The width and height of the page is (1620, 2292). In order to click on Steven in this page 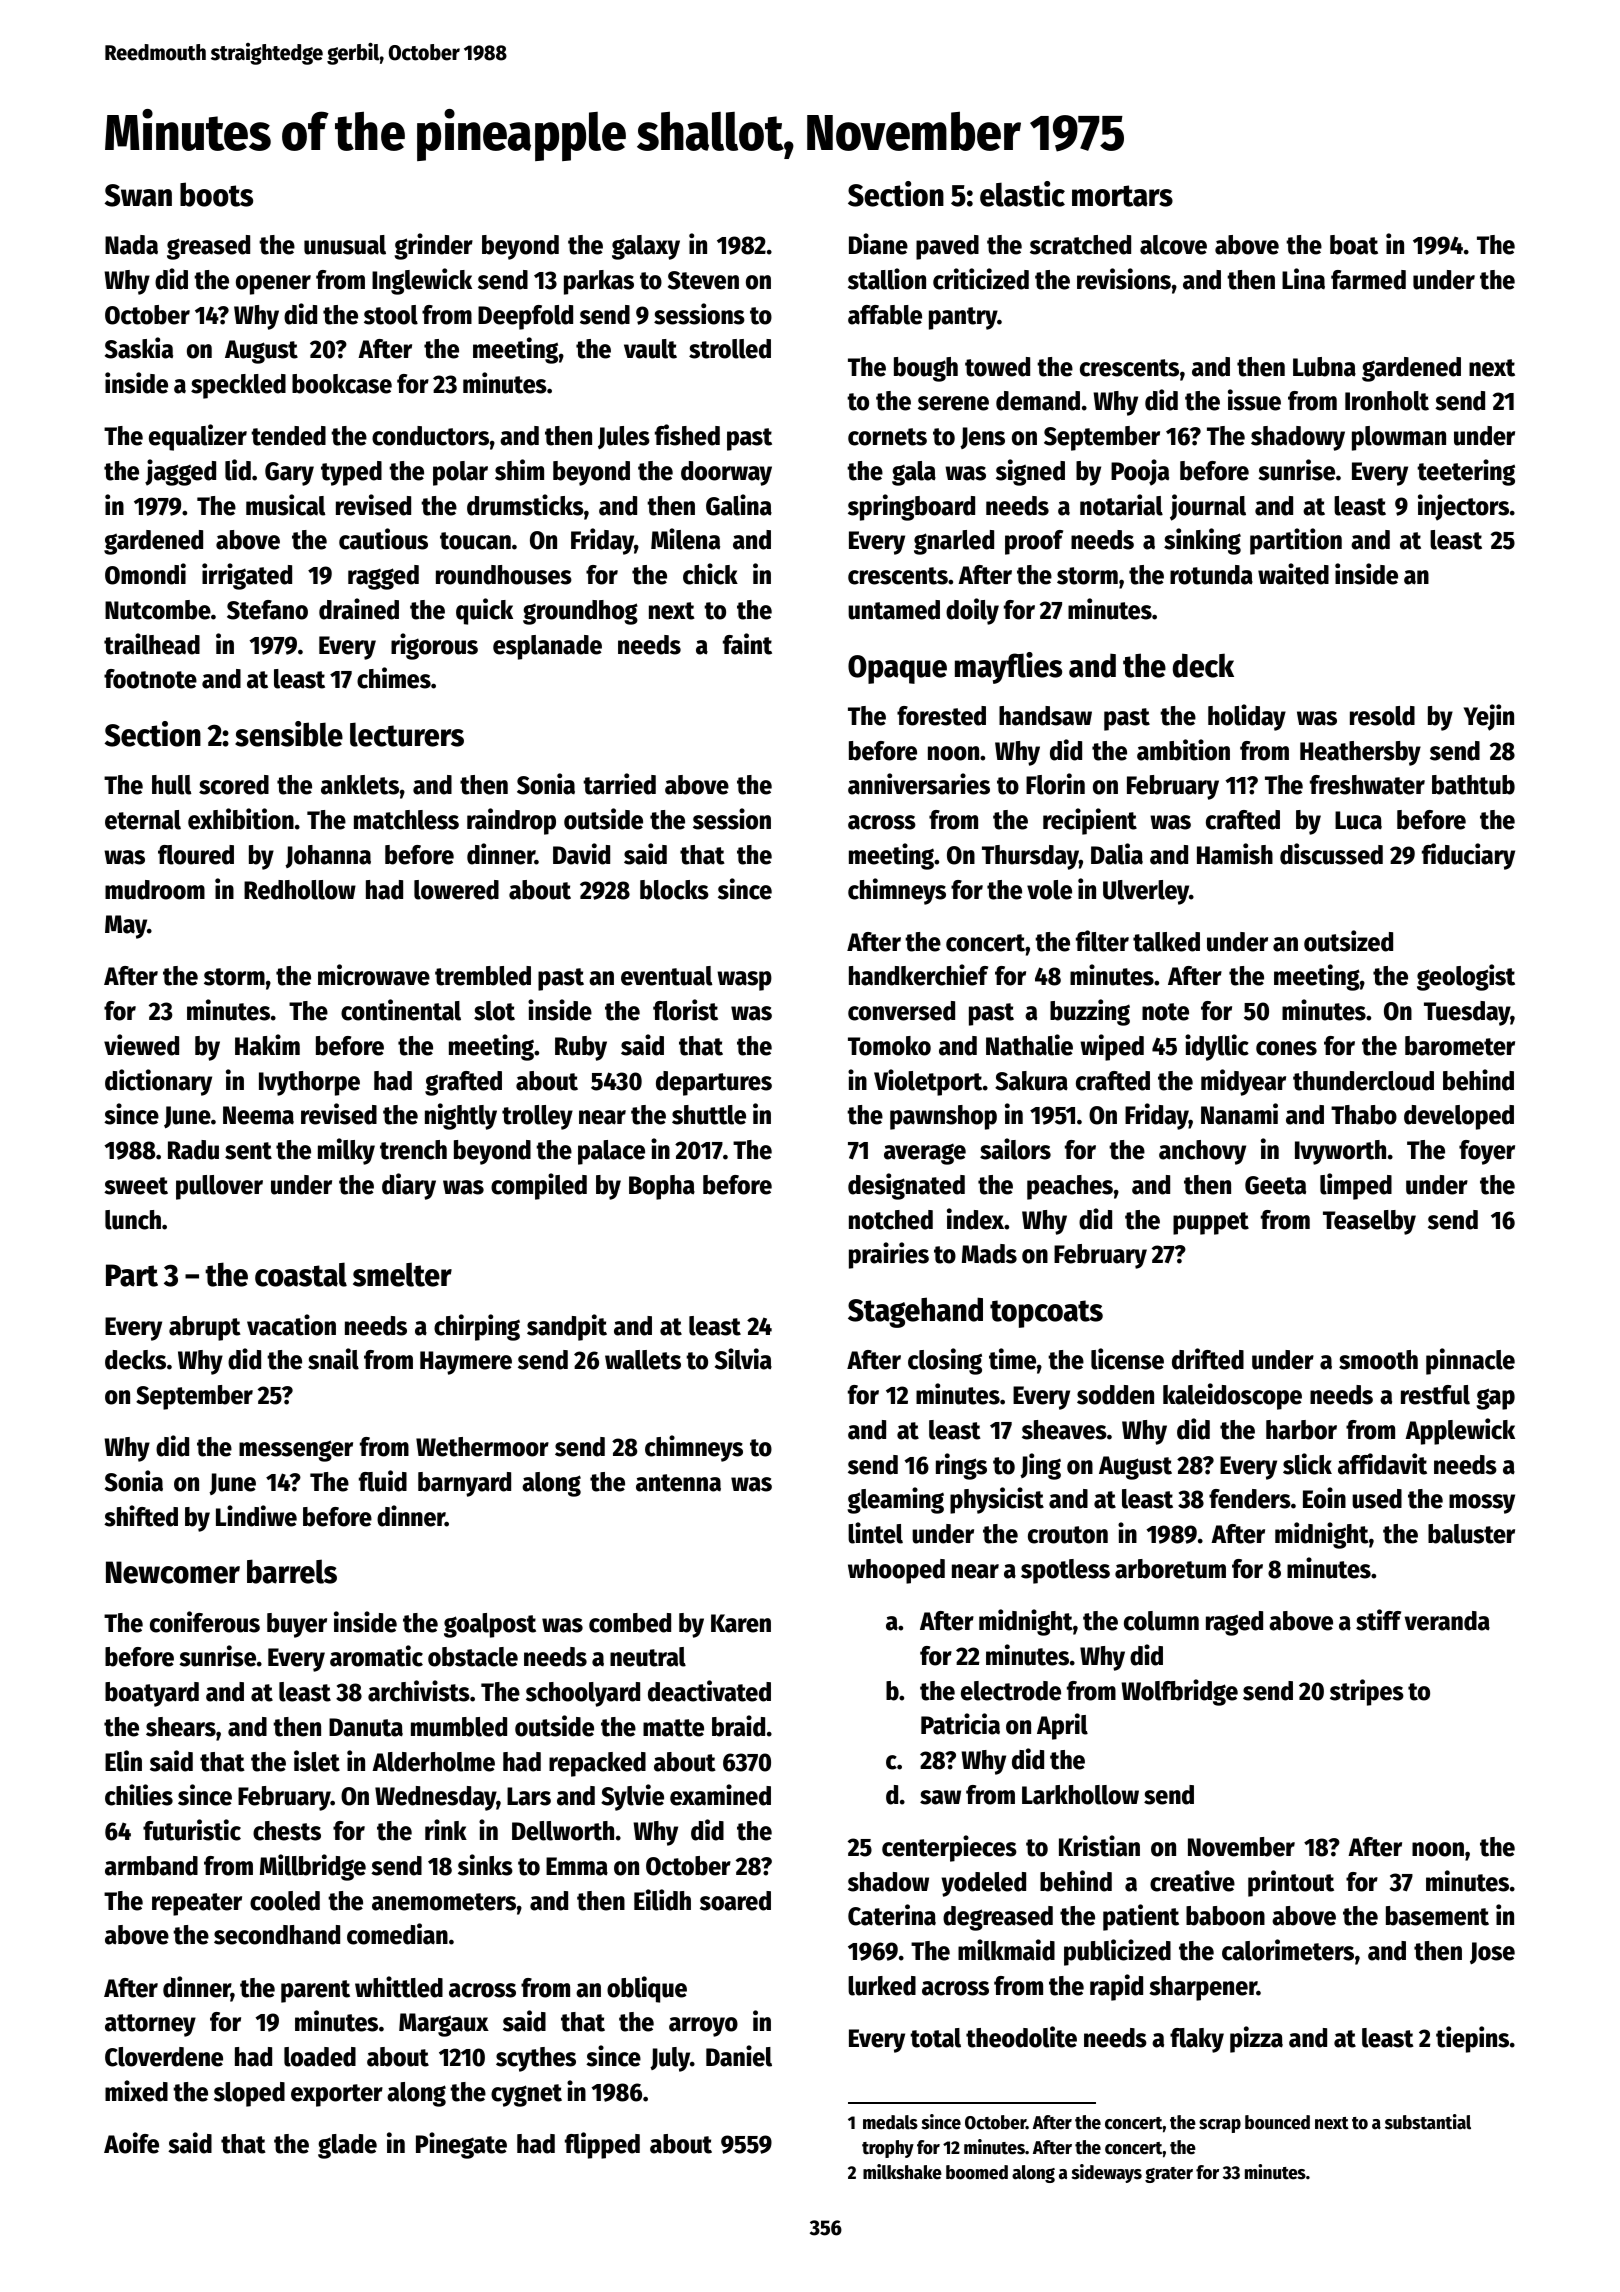, I will do `click(703, 280)`.
